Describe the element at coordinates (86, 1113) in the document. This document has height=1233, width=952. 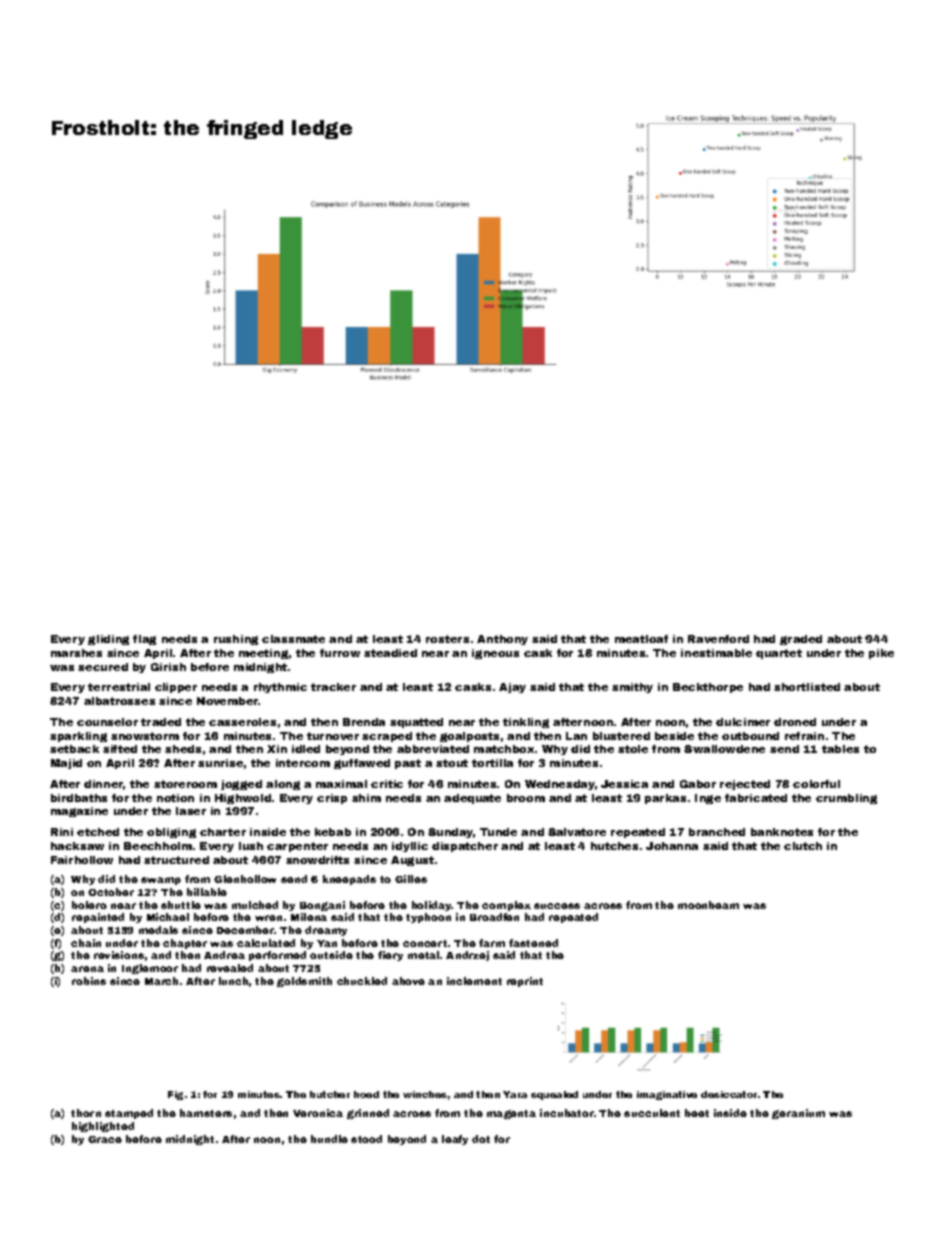
I see `thorn` at that location.
